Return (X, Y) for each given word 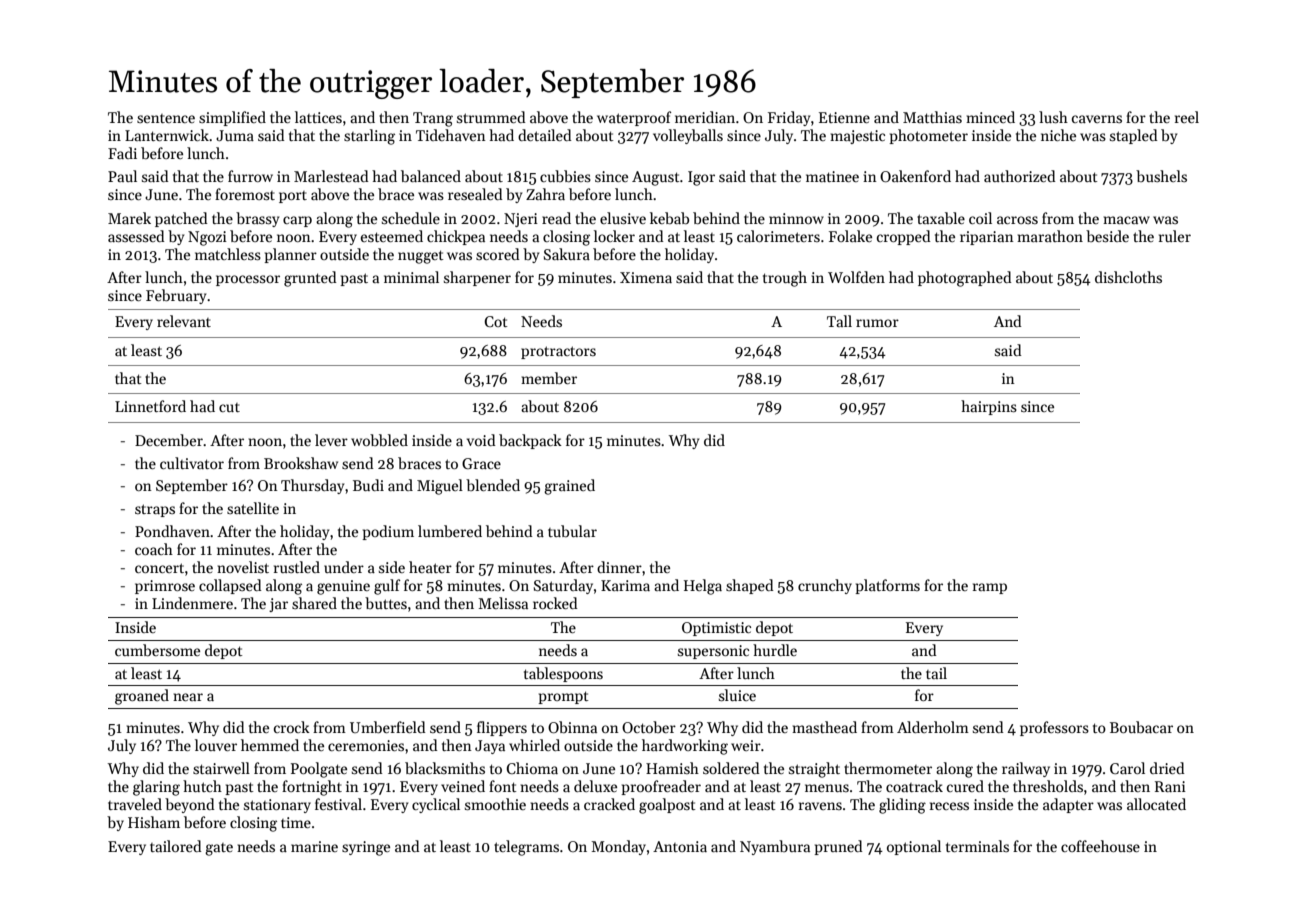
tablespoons (563, 674)
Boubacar (1141, 727)
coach (154, 549)
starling (369, 137)
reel (1187, 117)
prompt (563, 697)
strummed (491, 117)
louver (216, 745)
